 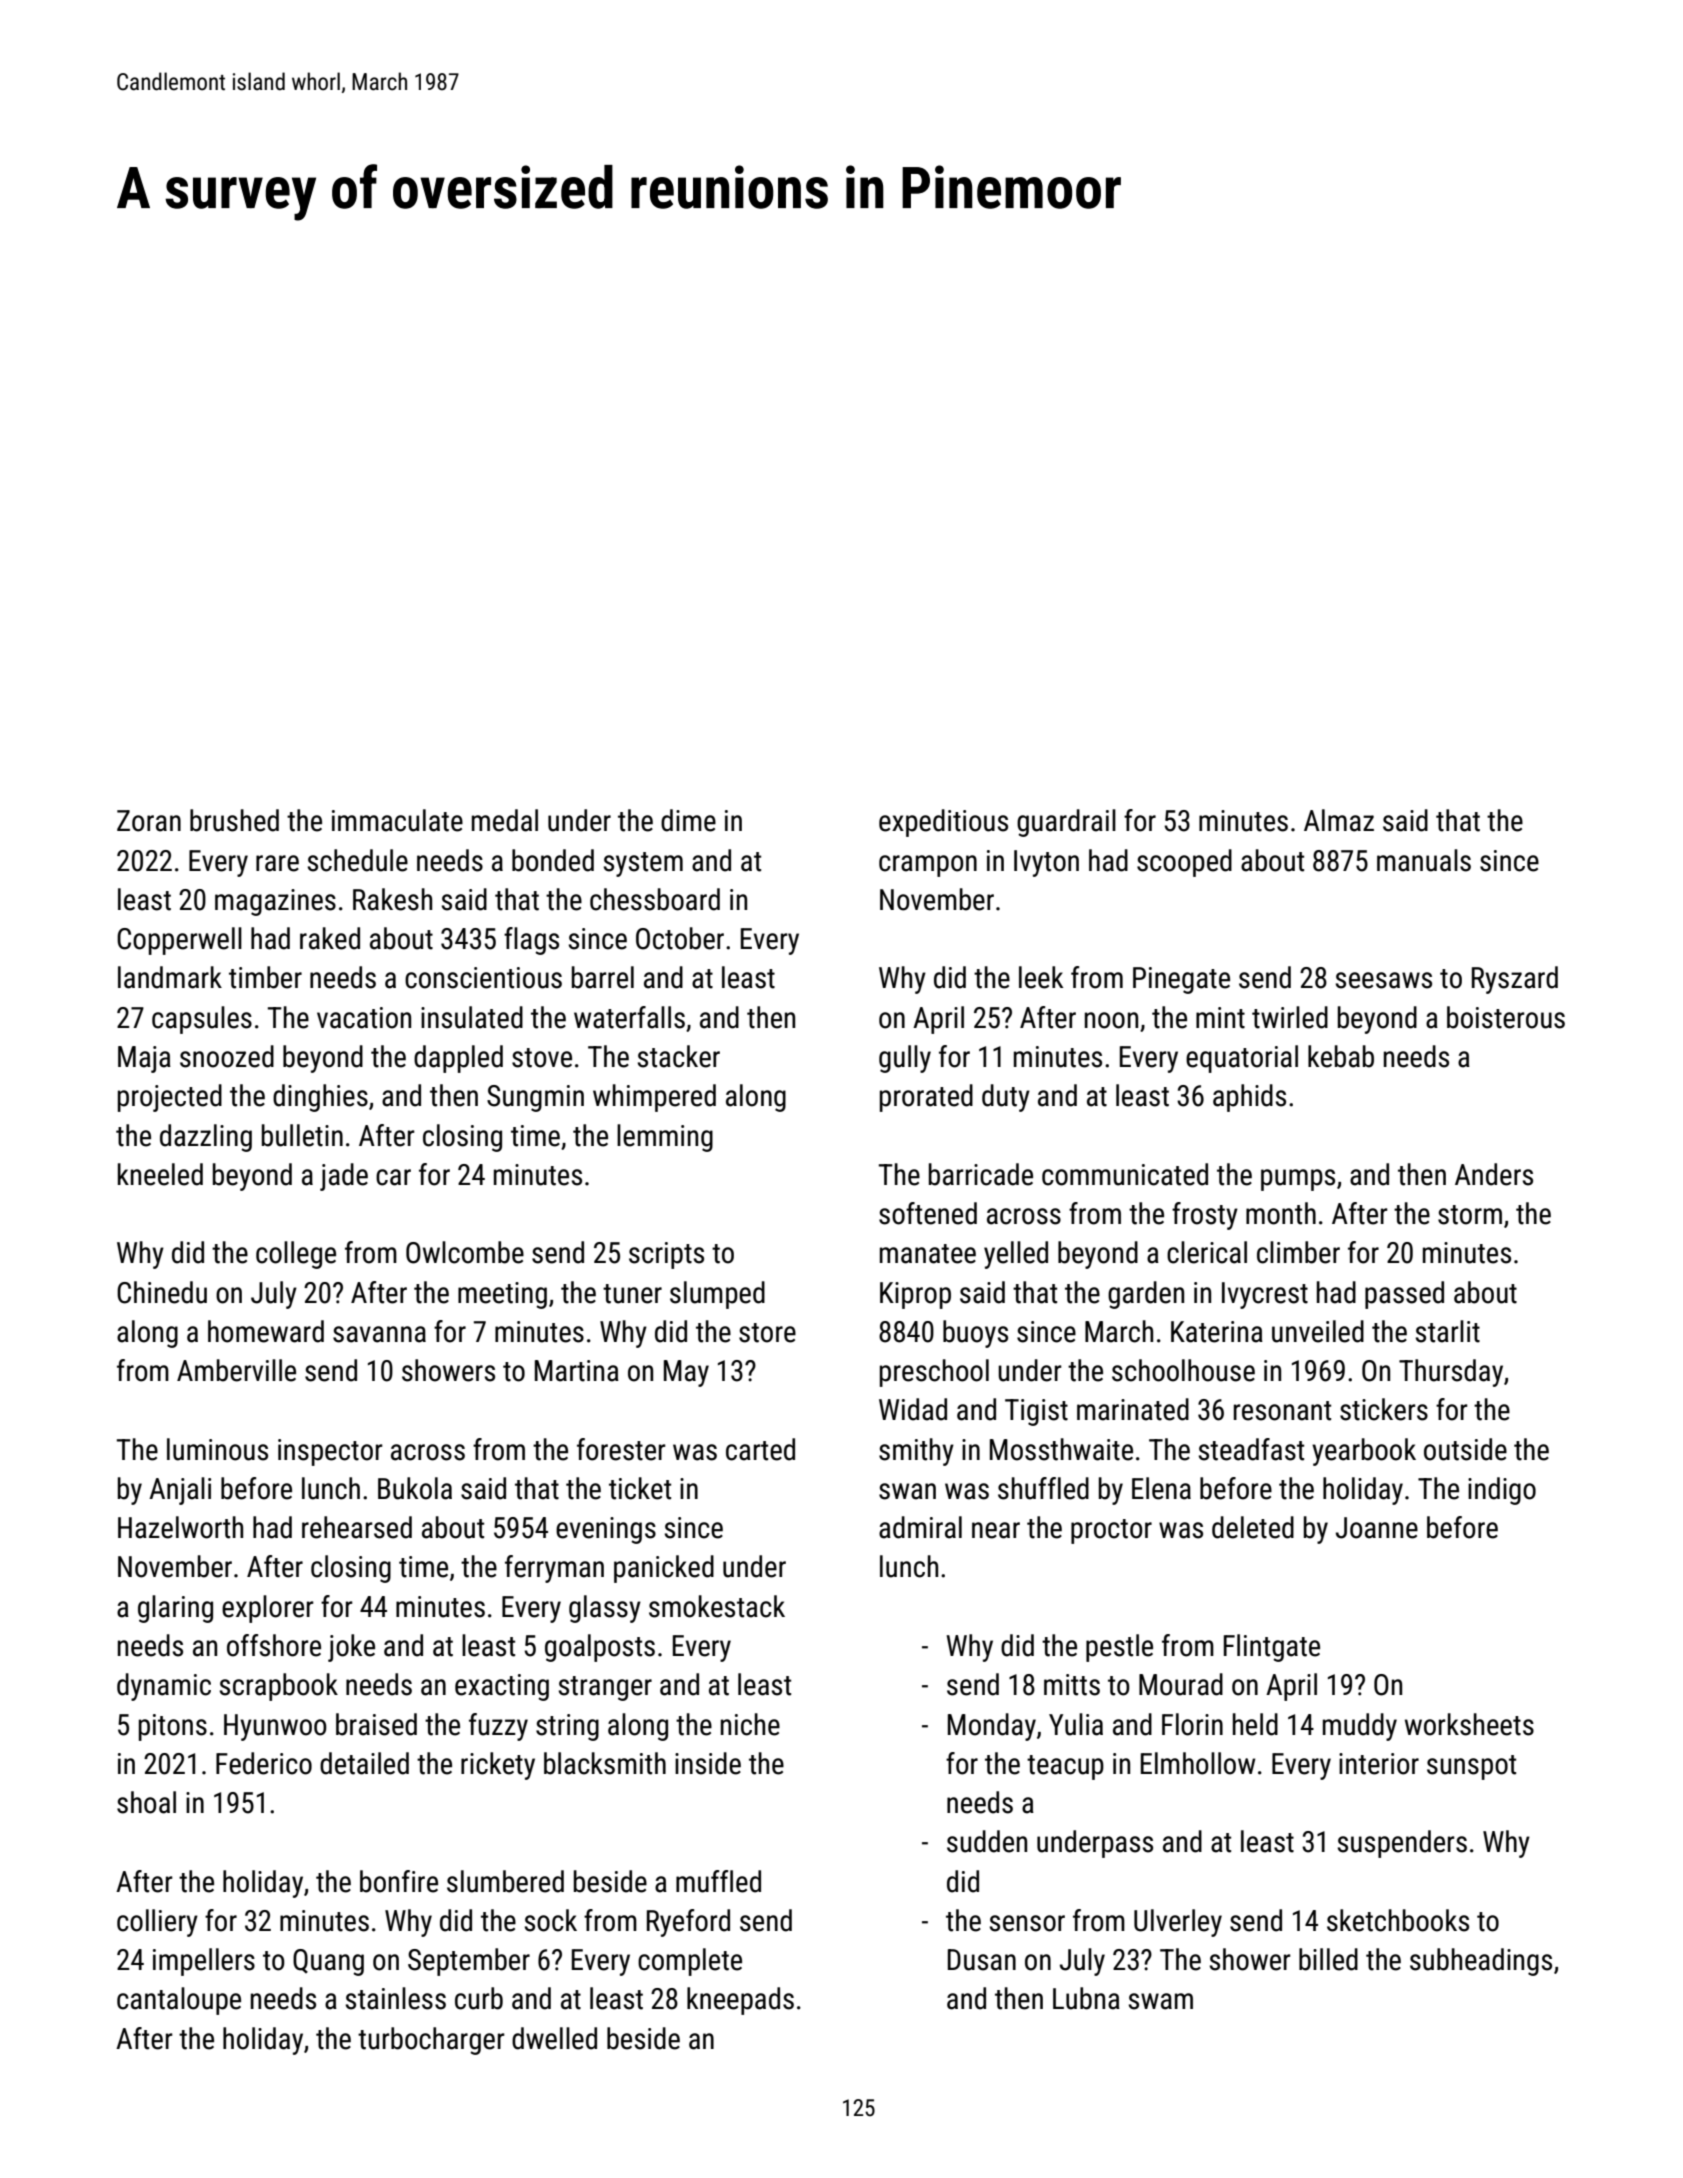 I want to click on lemming, so click(x=665, y=1138).
